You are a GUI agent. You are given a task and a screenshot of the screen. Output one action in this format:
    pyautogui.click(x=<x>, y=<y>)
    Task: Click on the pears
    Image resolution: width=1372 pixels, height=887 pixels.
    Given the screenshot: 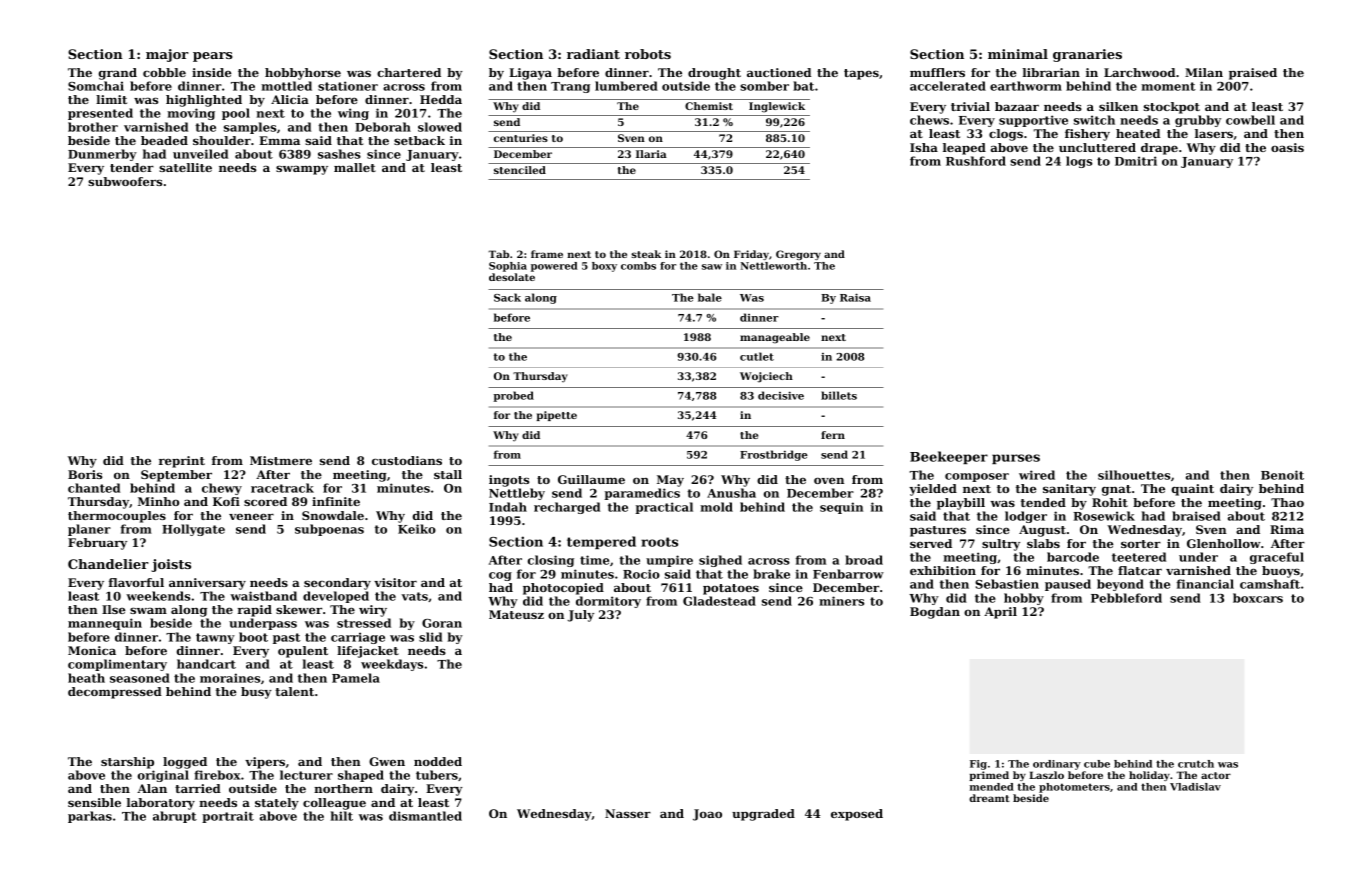 What is the action you would take?
    pyautogui.click(x=213, y=57)
